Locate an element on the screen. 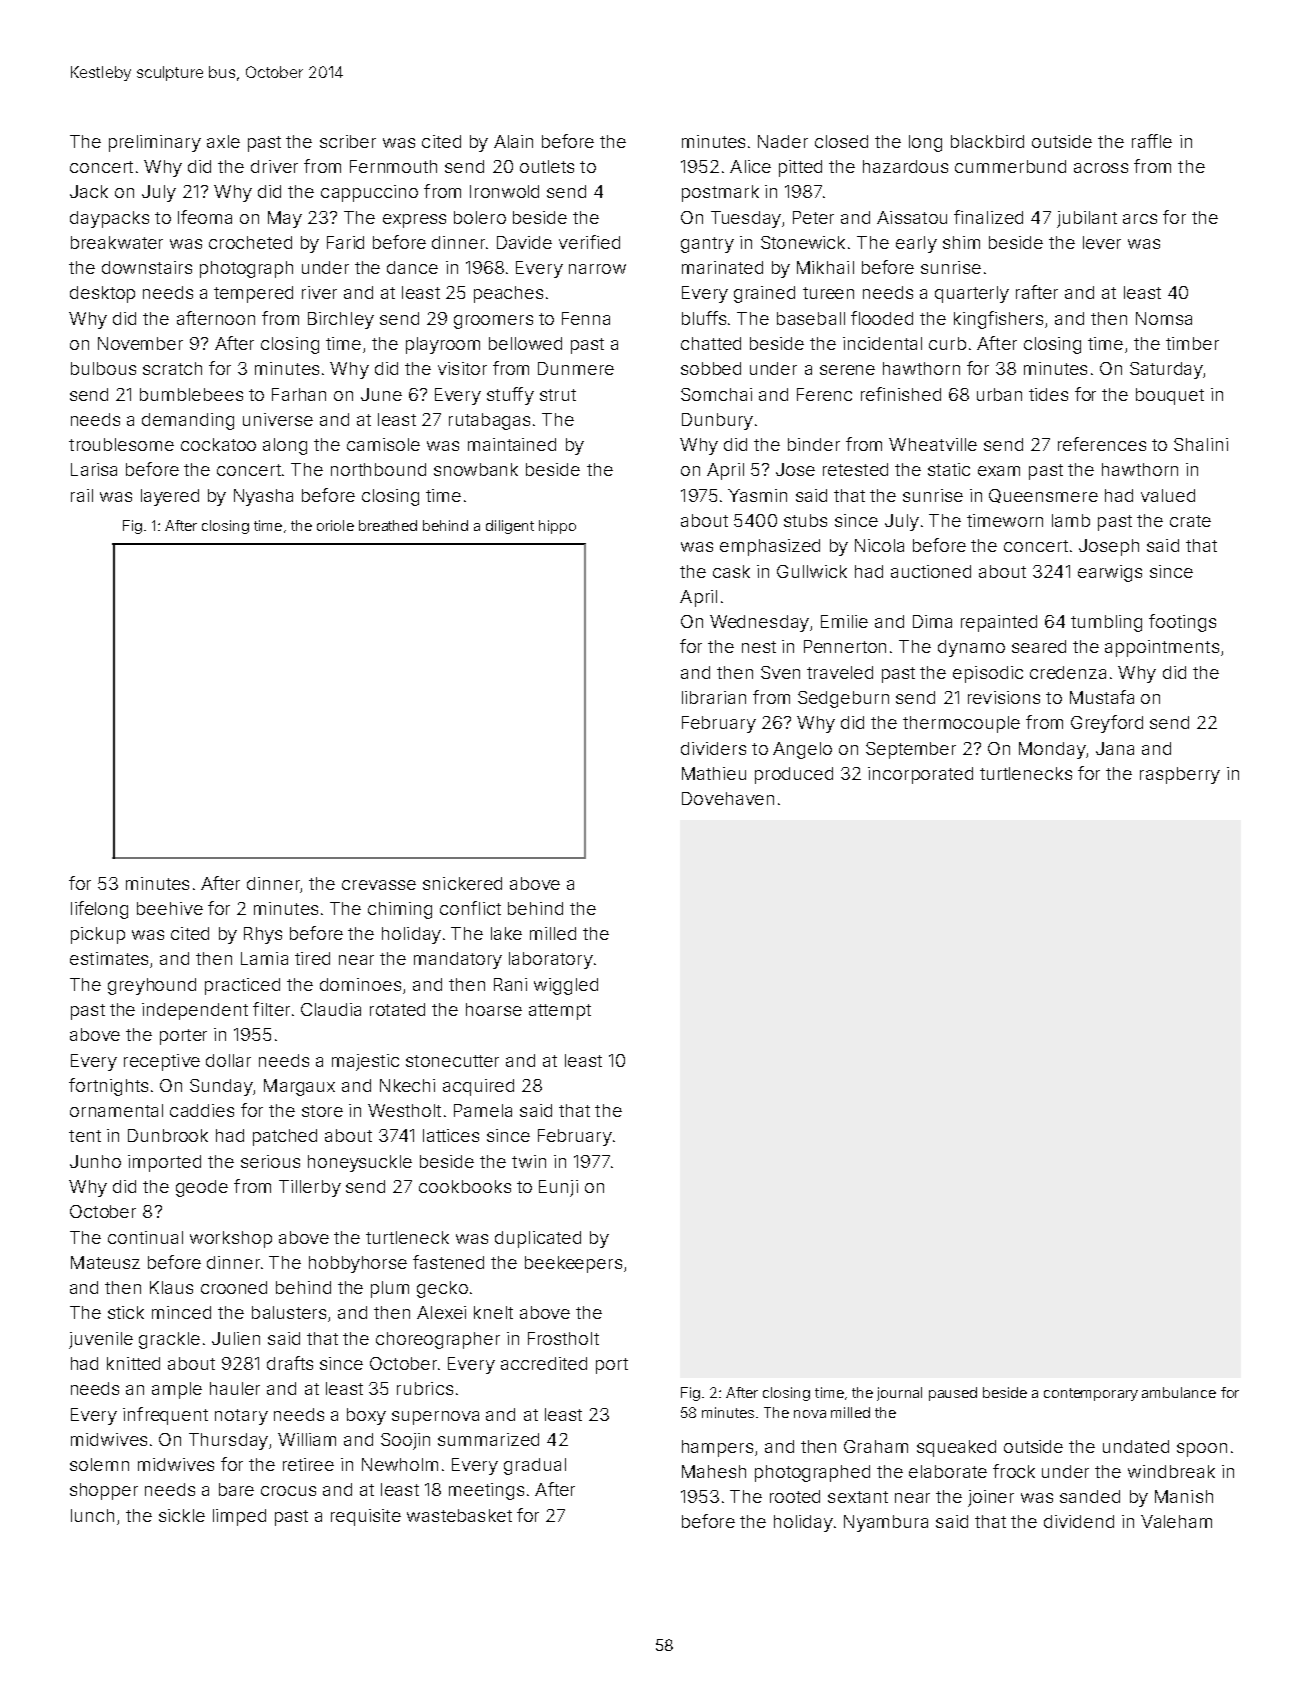 Image resolution: width=1310 pixels, height=1695 pixels. Stonewick is located at coordinates (803, 242).
